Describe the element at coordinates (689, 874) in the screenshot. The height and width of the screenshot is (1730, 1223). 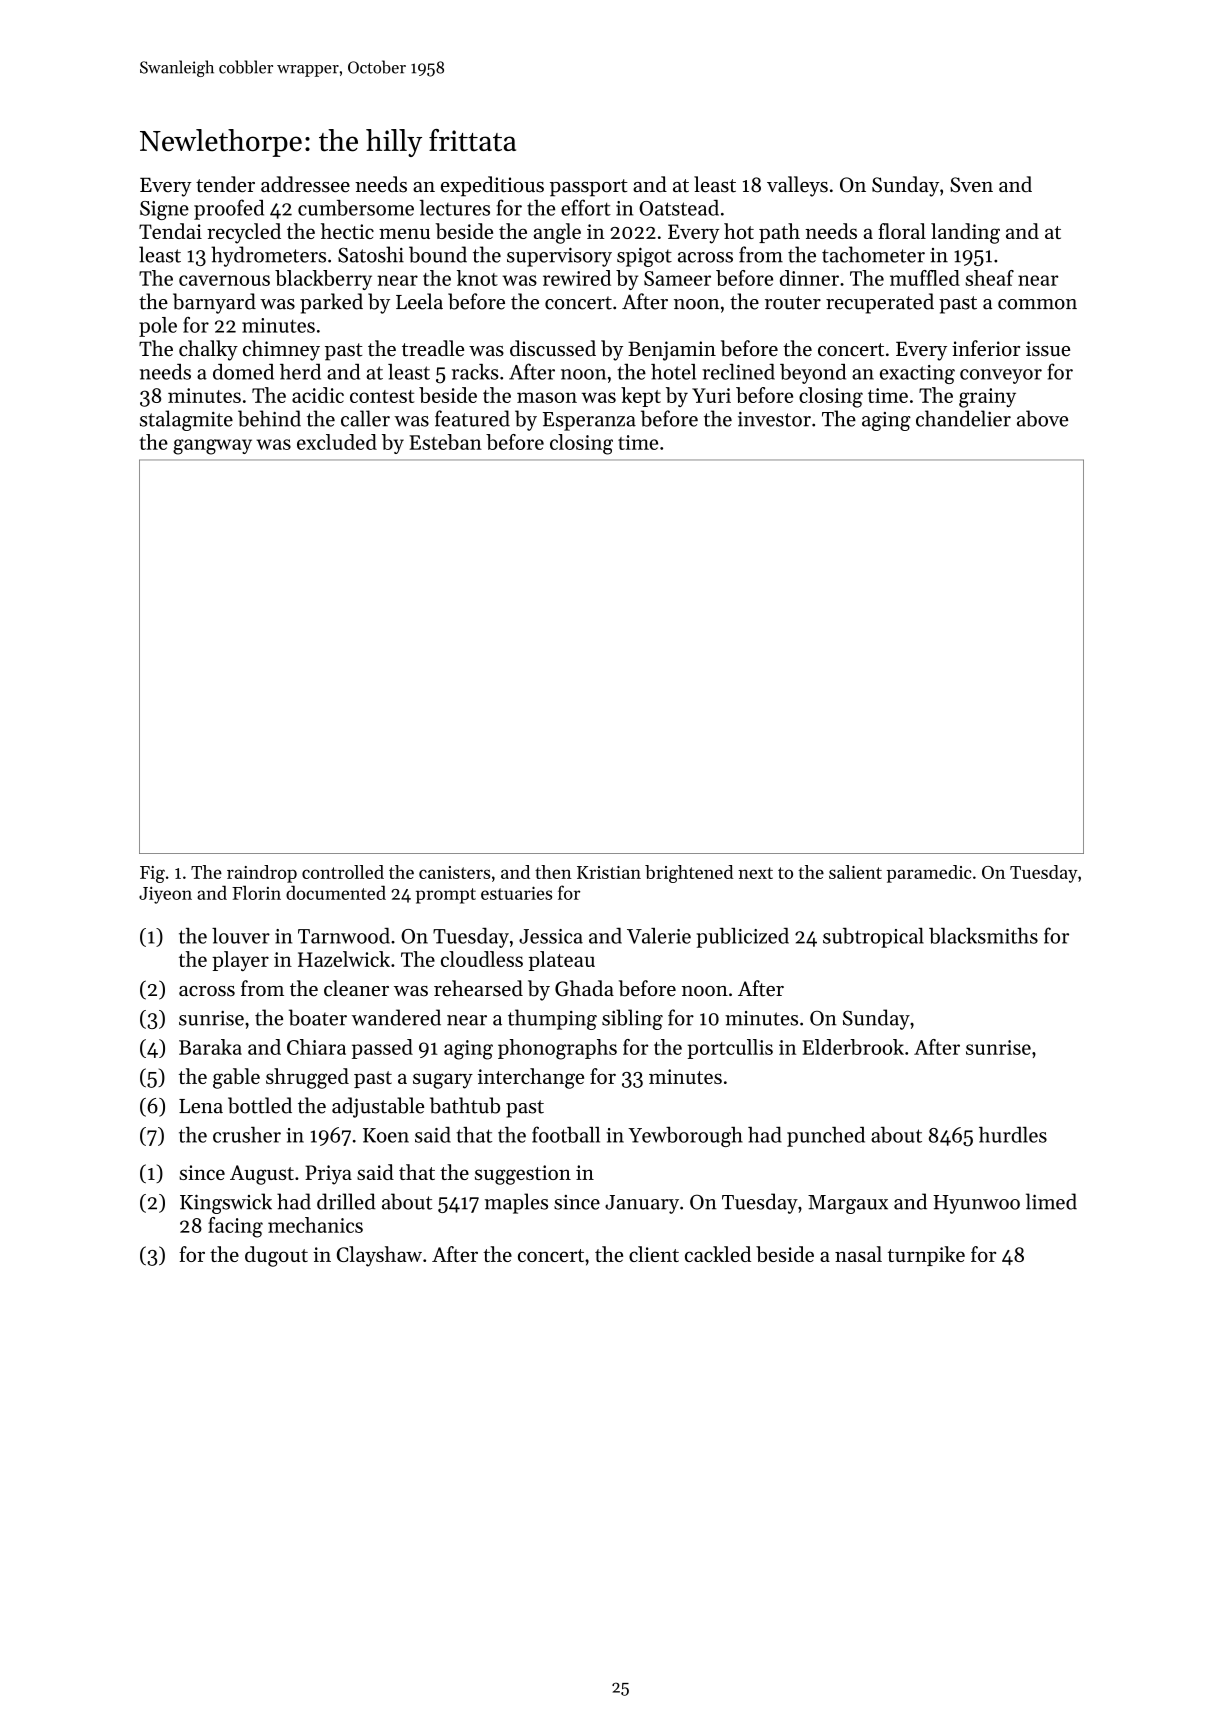
I see `brightened` at that location.
